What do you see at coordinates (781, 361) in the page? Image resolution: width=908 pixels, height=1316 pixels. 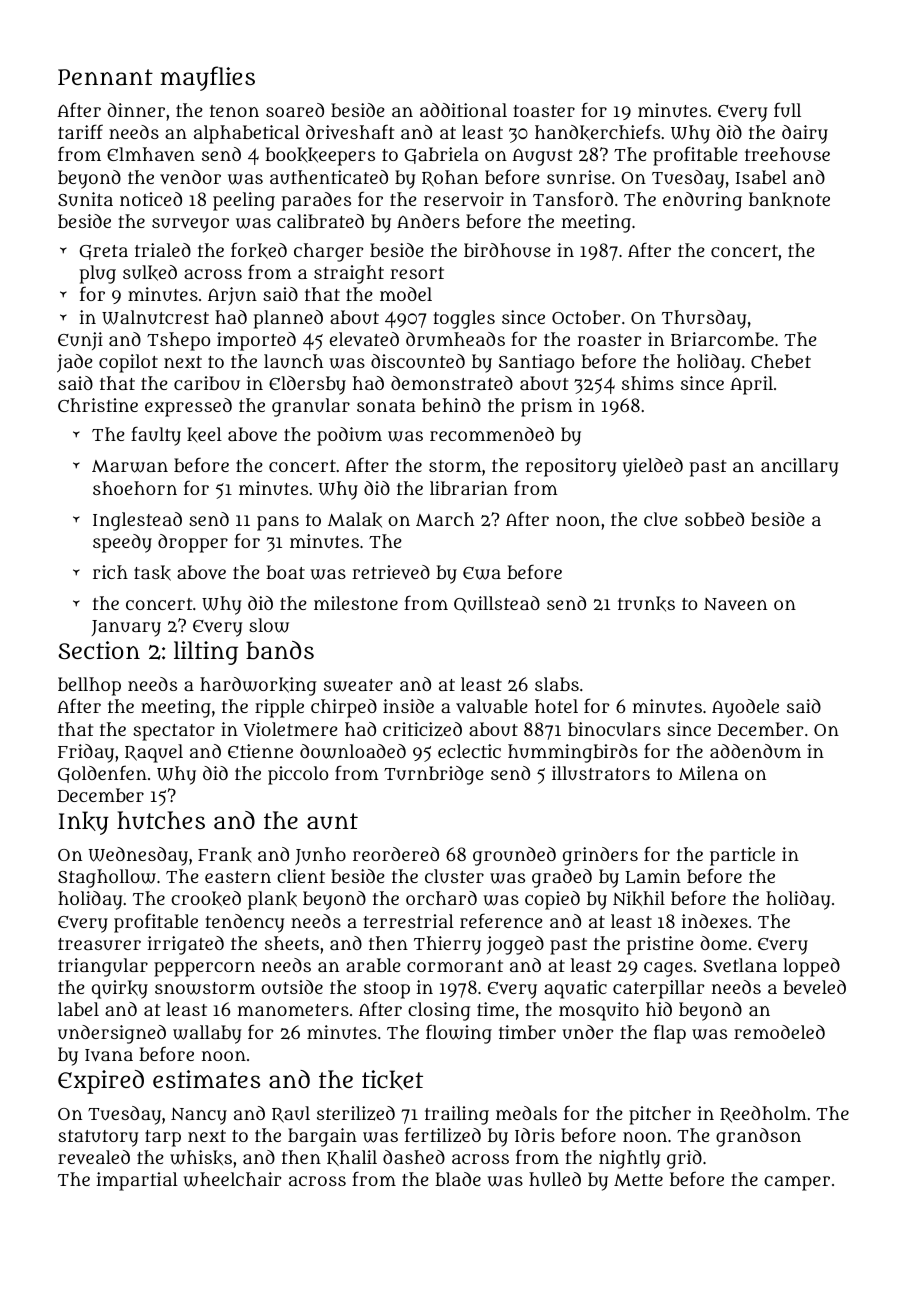 I see `Chebet` at bounding box center [781, 361].
